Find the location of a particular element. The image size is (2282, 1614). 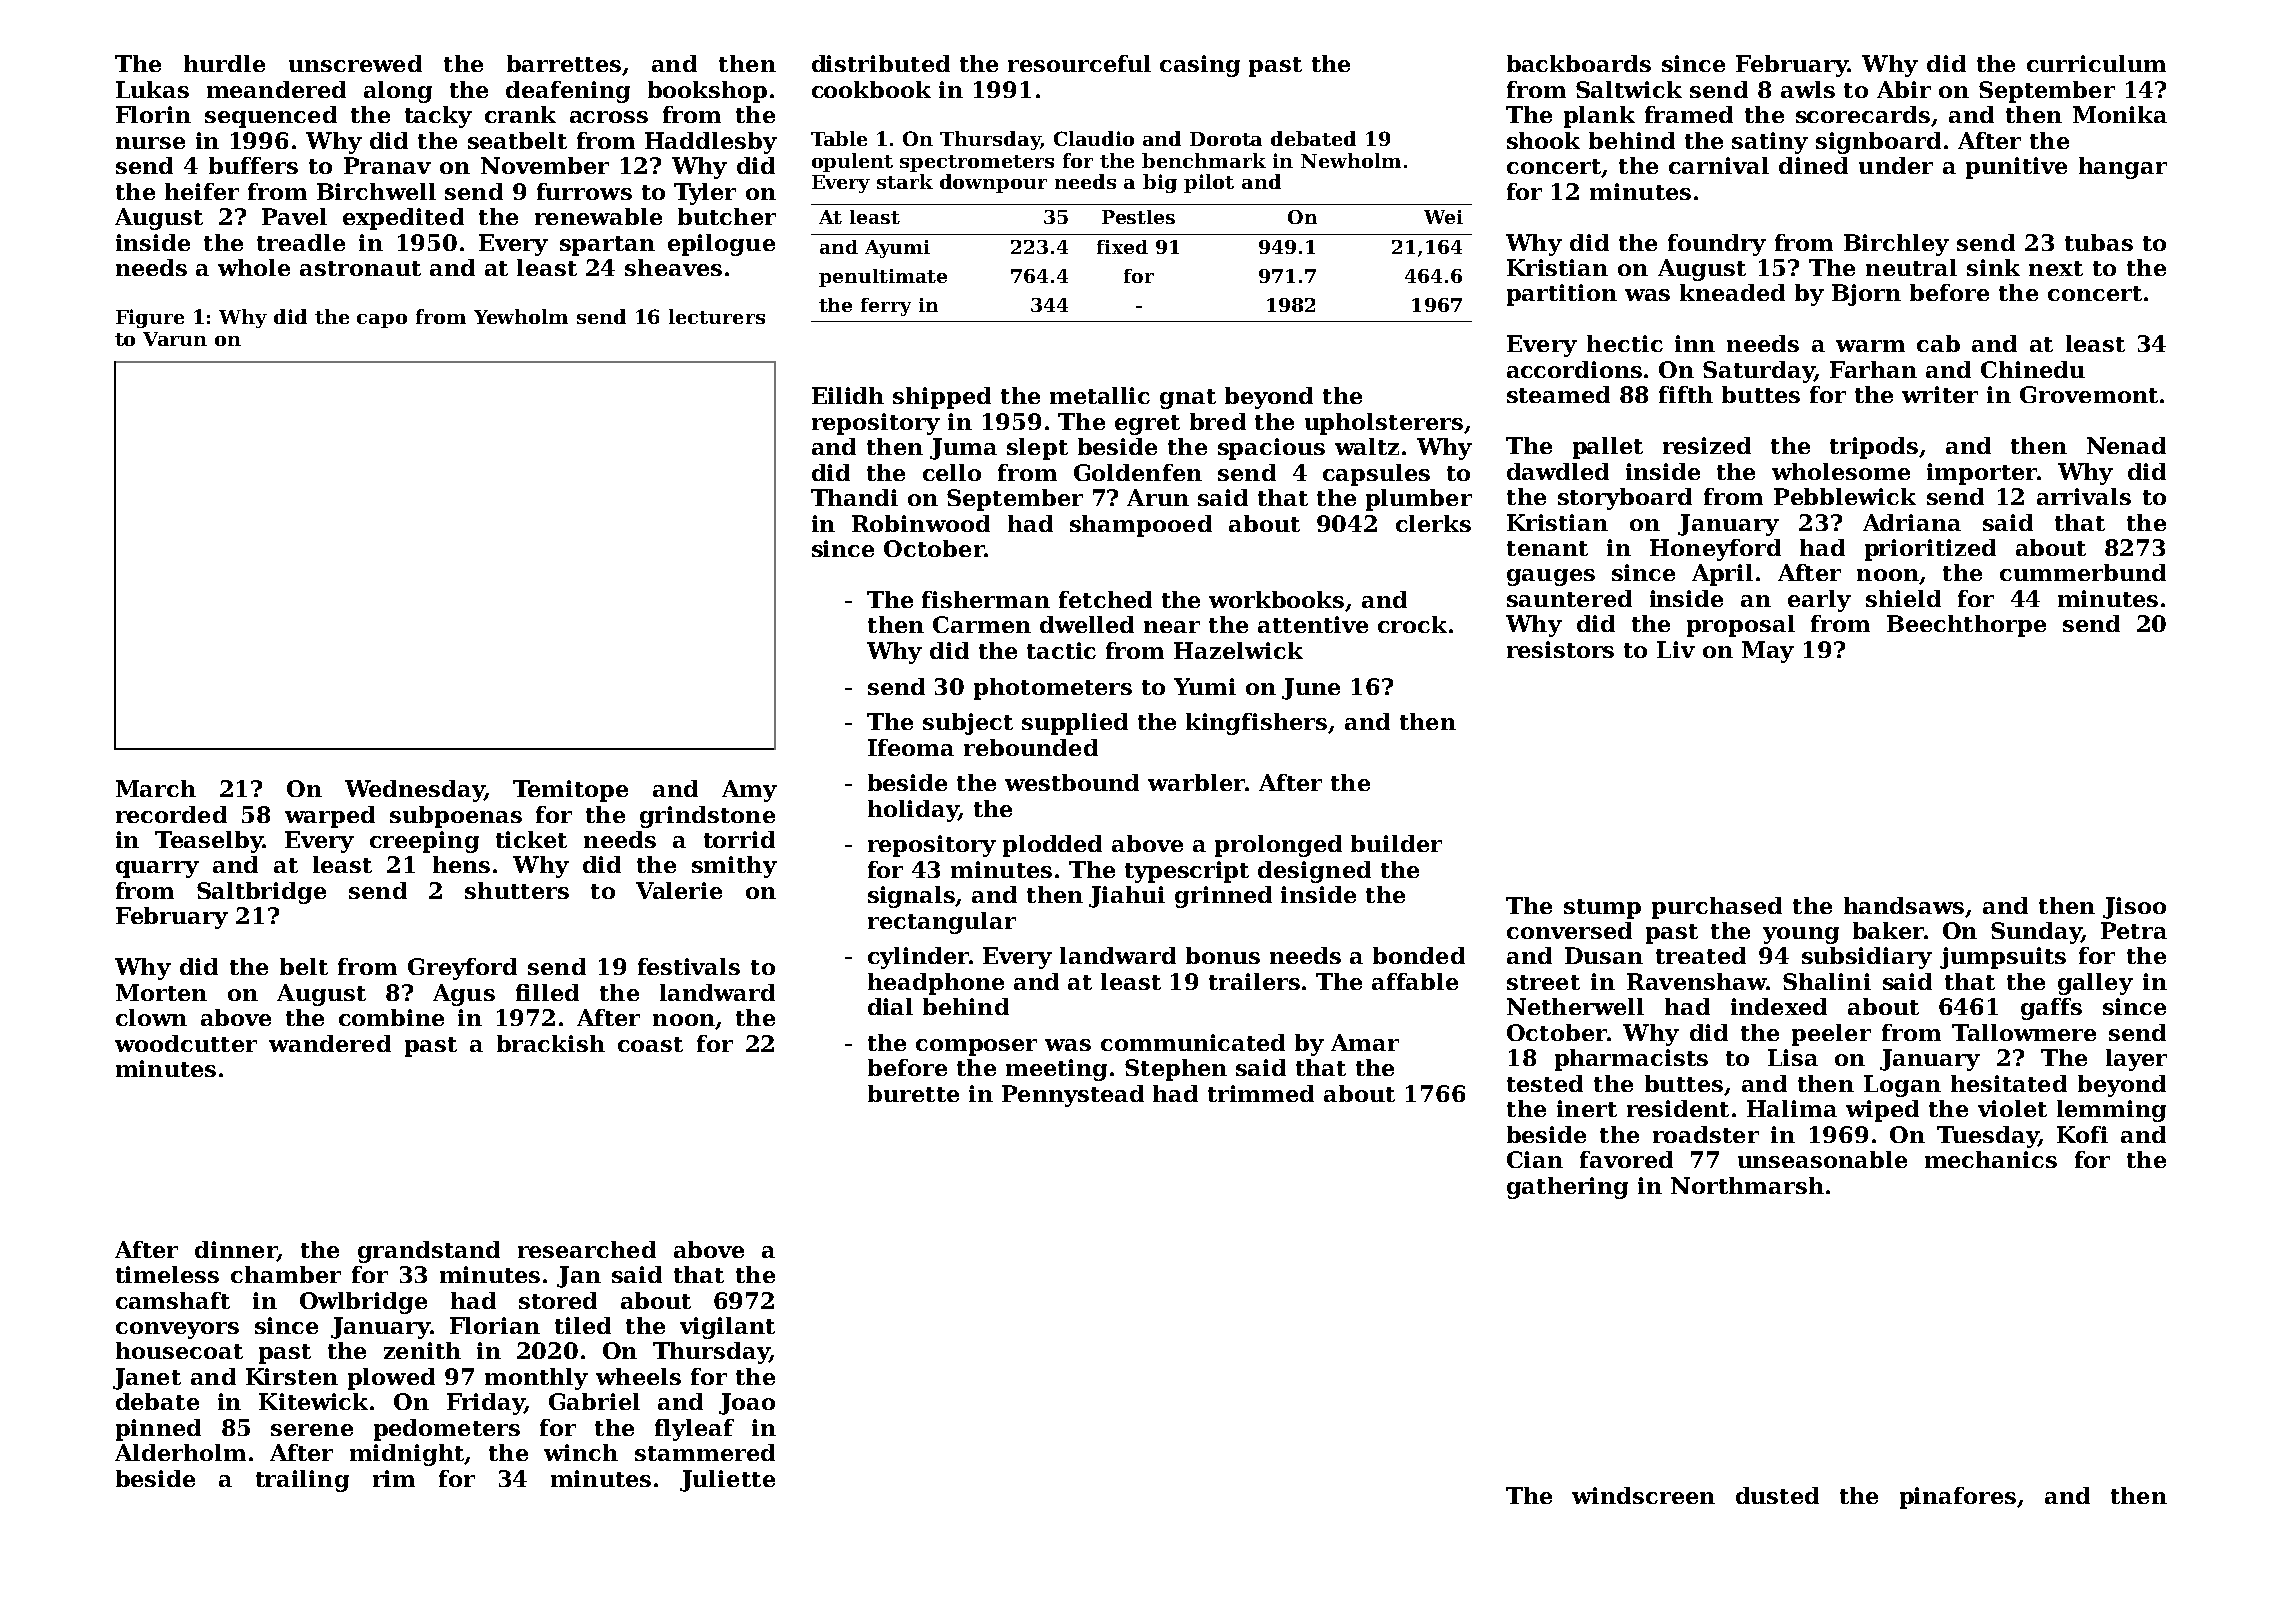

jumpsuits is located at coordinates (2003, 958).
